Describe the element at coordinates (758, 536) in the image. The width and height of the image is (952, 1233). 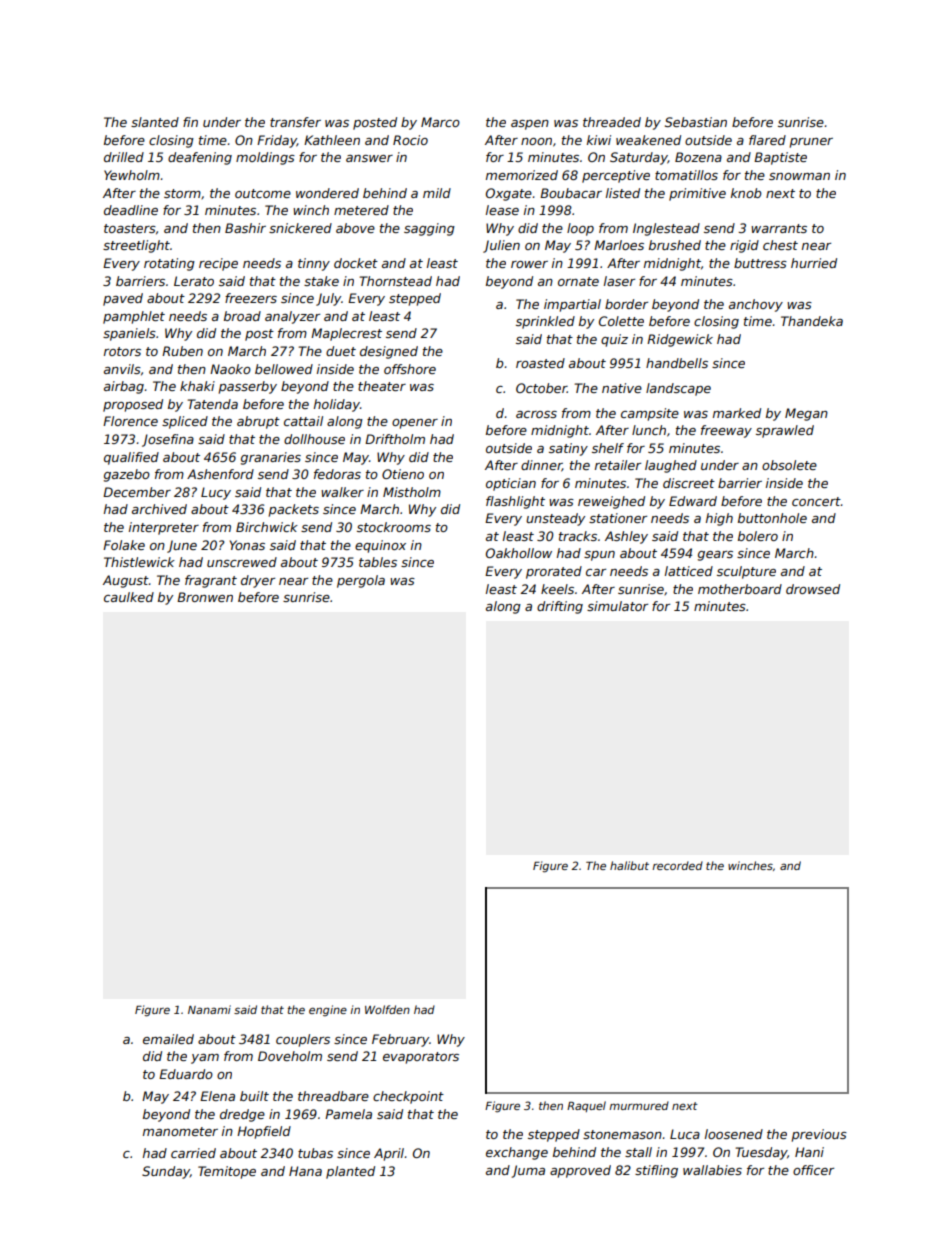
I see `bolero` at that location.
